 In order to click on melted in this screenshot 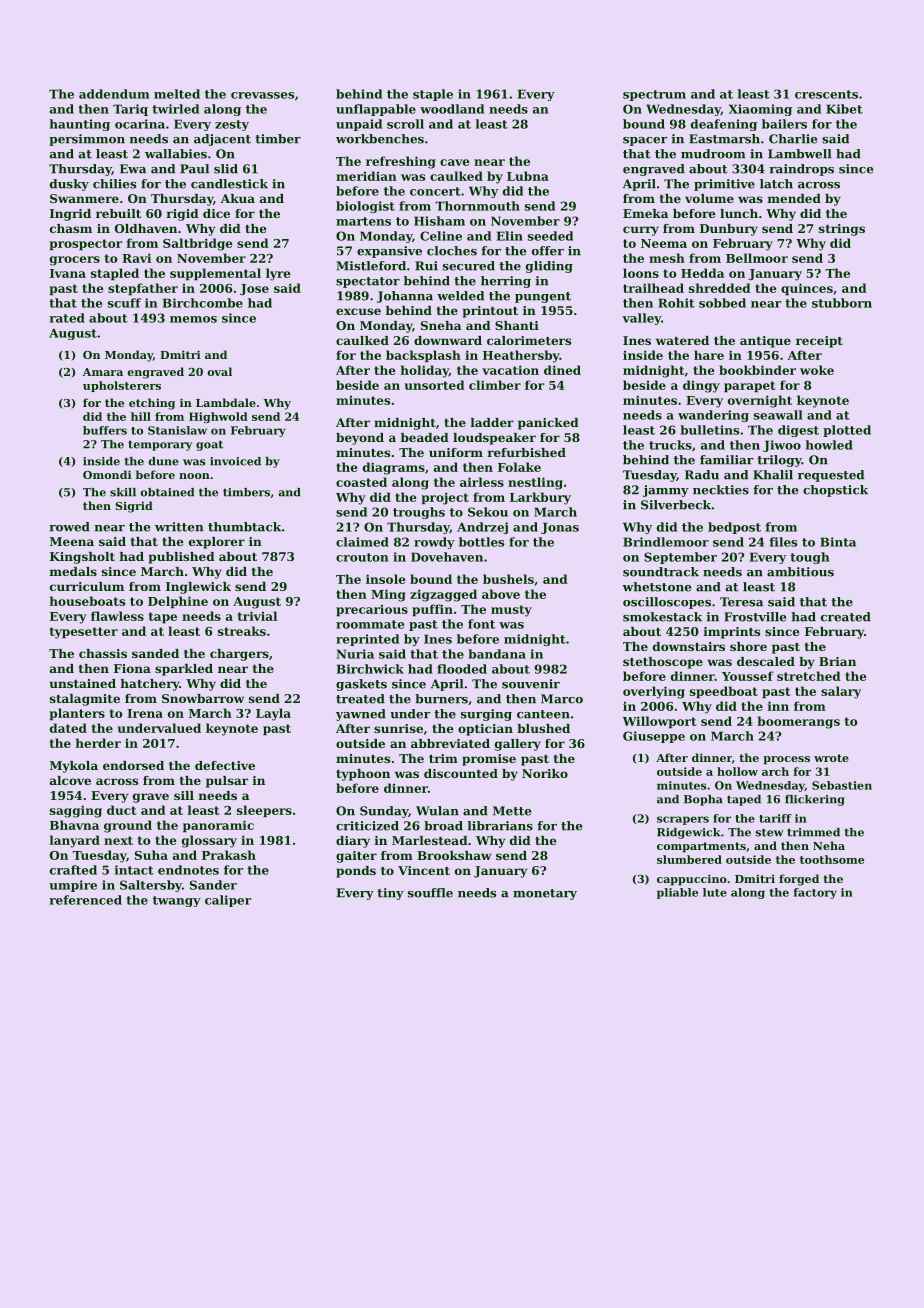, I will do `click(177, 94)`.
